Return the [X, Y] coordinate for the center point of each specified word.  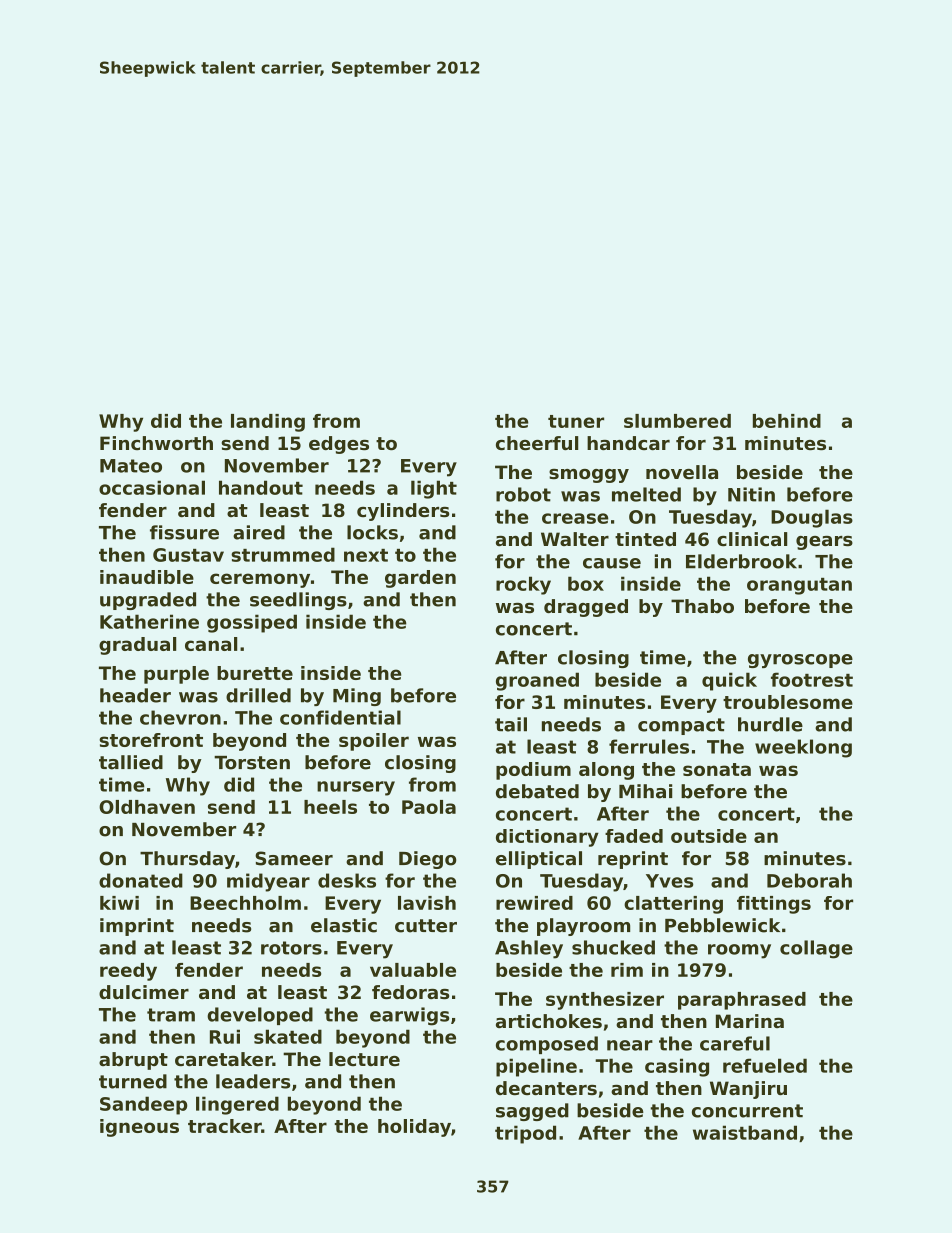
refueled [765, 1065]
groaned [537, 681]
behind [787, 421]
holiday [414, 1128]
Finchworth [156, 443]
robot [523, 494]
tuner [576, 421]
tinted [645, 539]
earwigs [409, 1016]
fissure [184, 532]
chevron [180, 717]
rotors [291, 948]
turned [133, 1081]
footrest [812, 679]
